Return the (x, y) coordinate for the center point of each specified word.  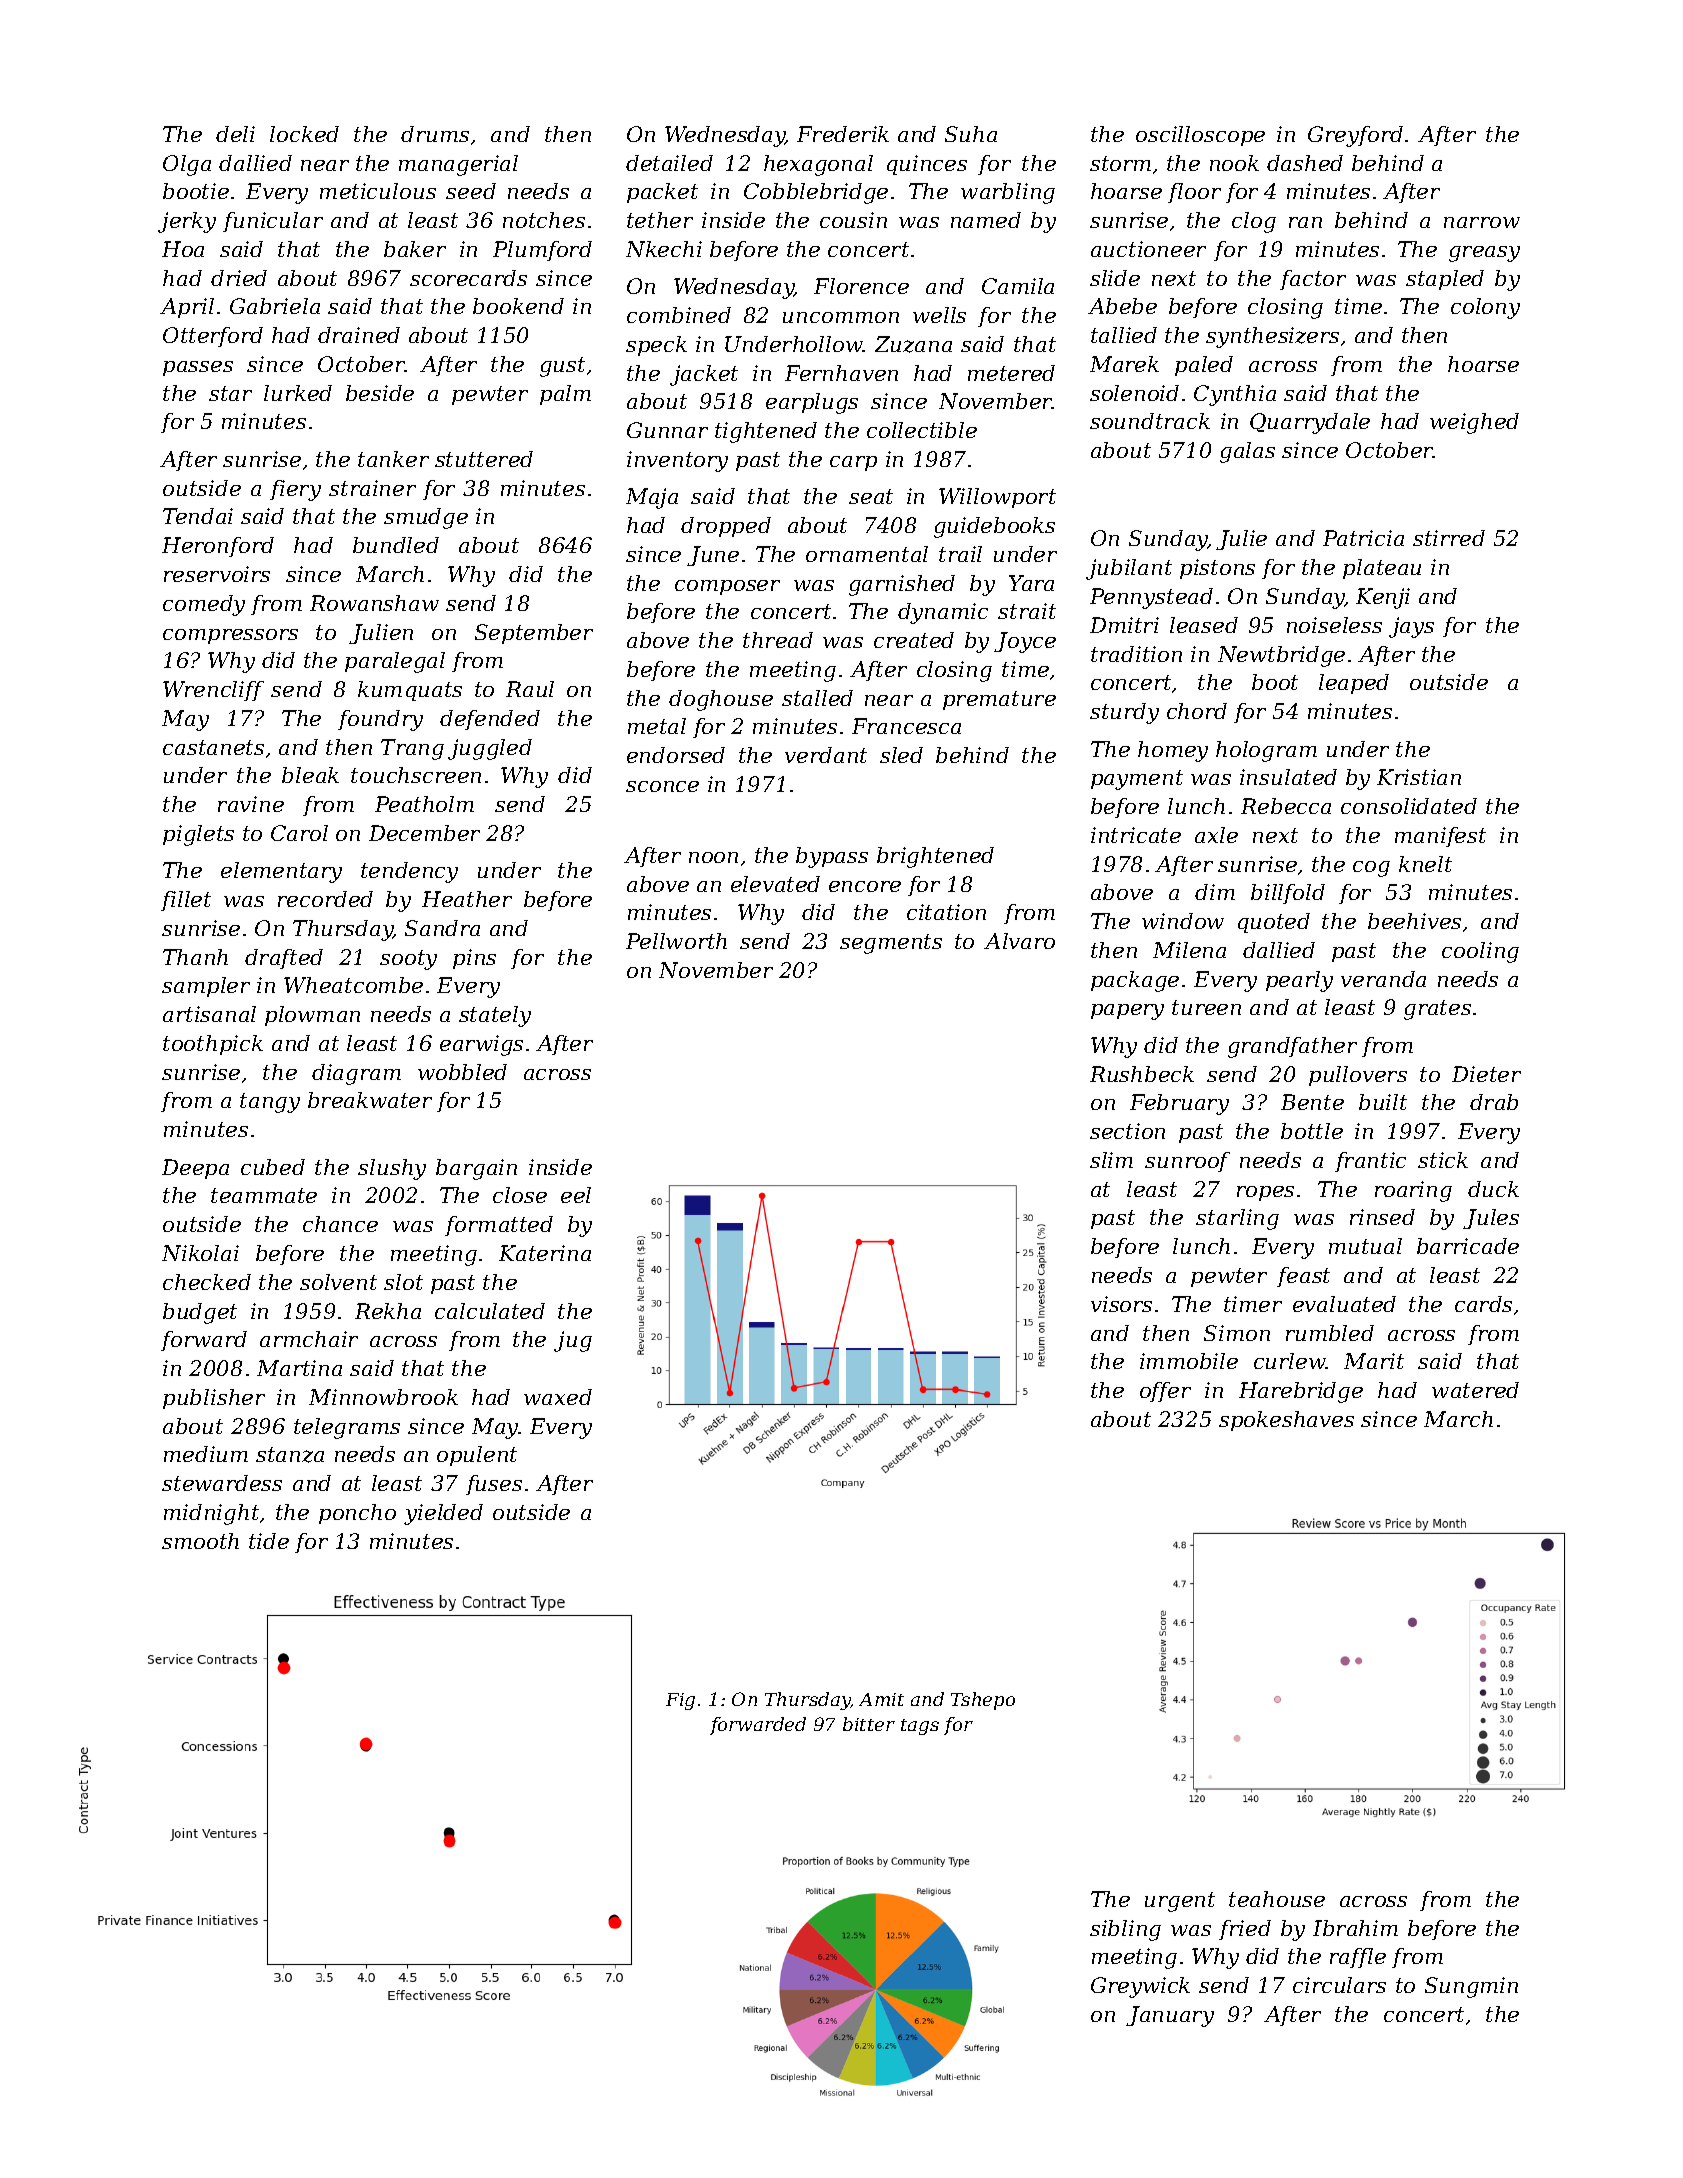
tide (269, 1541)
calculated (490, 1311)
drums (435, 134)
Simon (1237, 1333)
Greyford (1355, 136)
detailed (669, 163)
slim (1111, 1160)
